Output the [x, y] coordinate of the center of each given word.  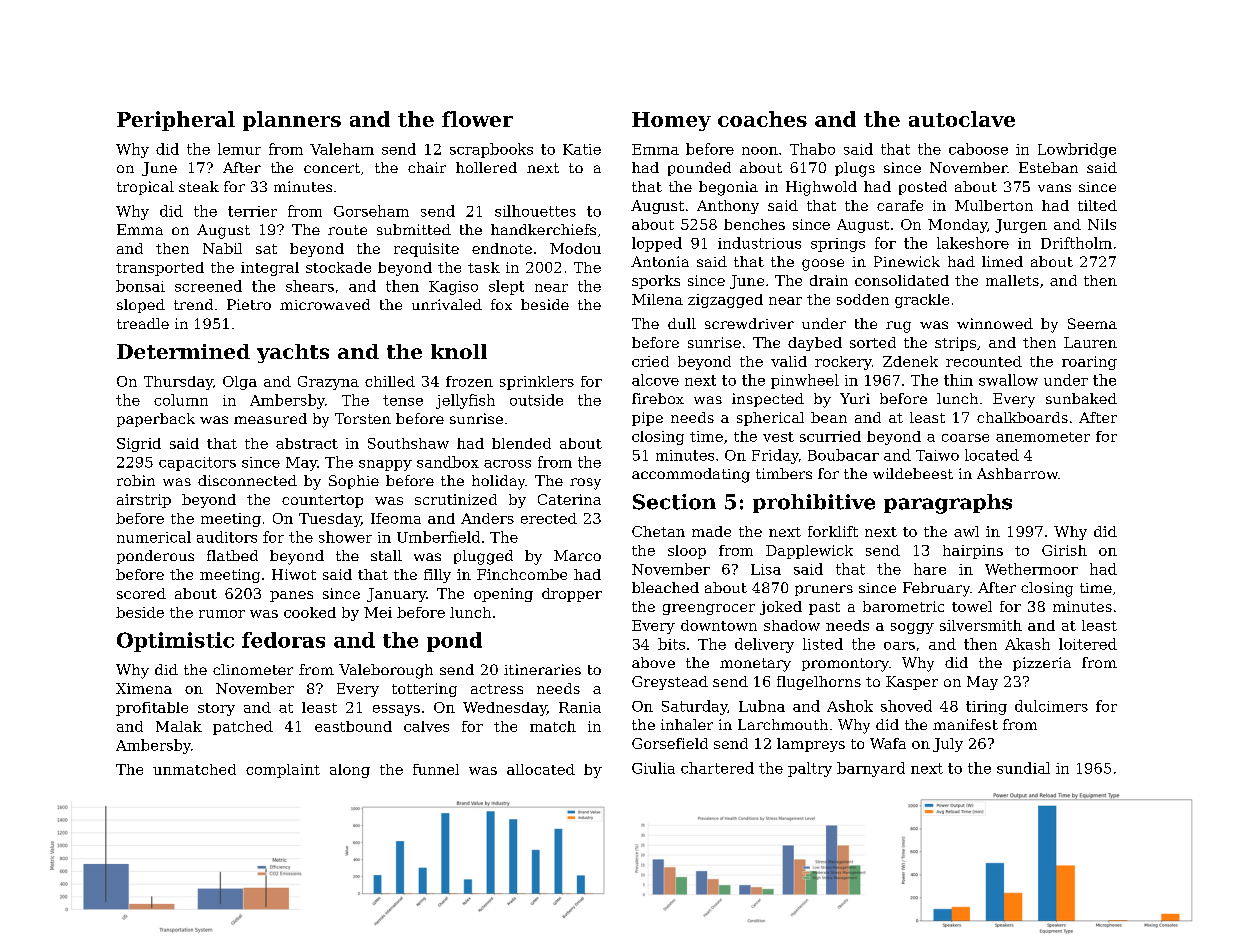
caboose [978, 149]
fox [501, 304]
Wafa [888, 743]
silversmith [981, 625]
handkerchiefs [543, 229]
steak [199, 186]
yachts [293, 353]
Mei [378, 612]
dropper [572, 595]
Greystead [670, 683]
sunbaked [1081, 398]
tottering [424, 690]
